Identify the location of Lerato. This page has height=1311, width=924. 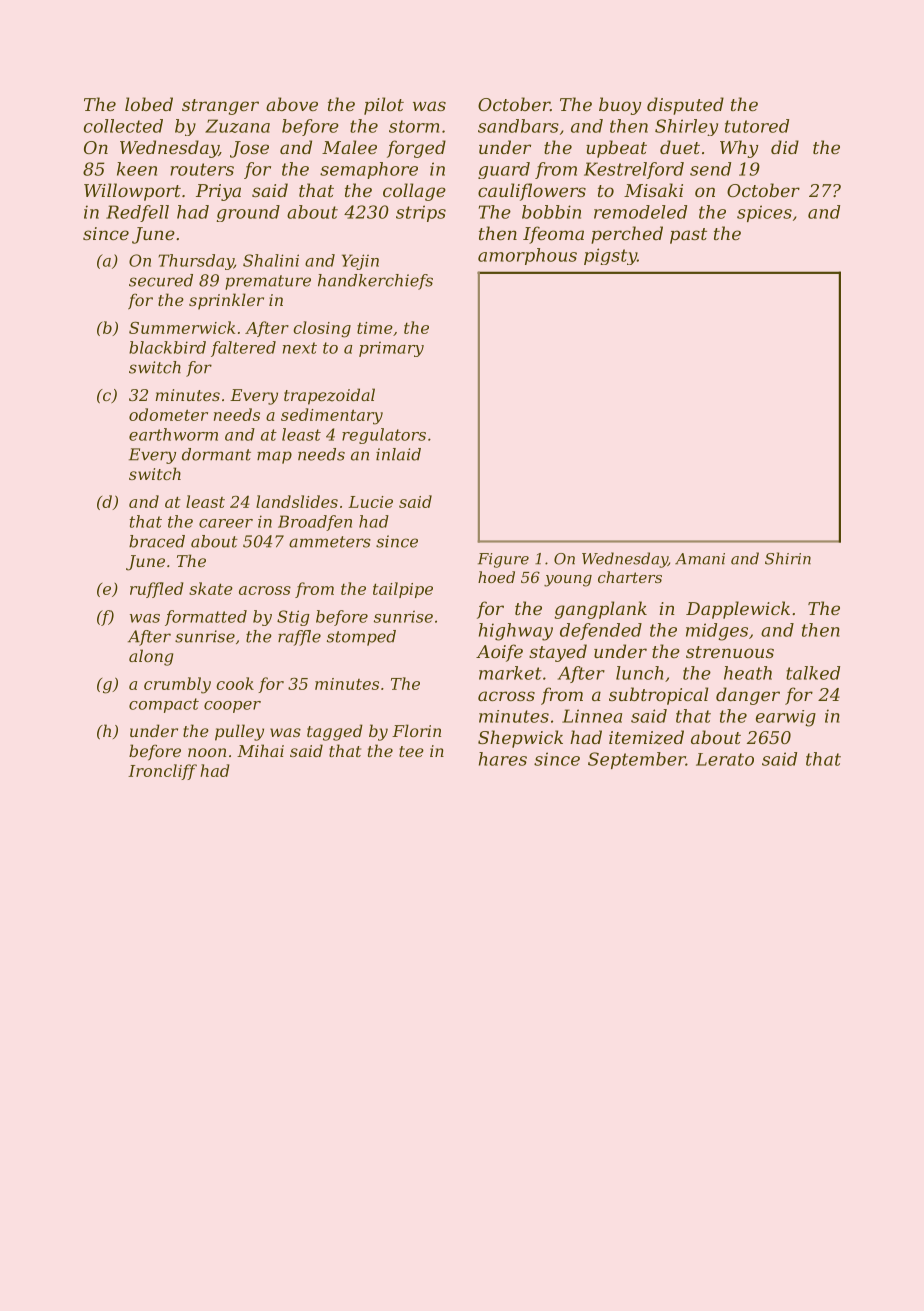
(725, 759).
